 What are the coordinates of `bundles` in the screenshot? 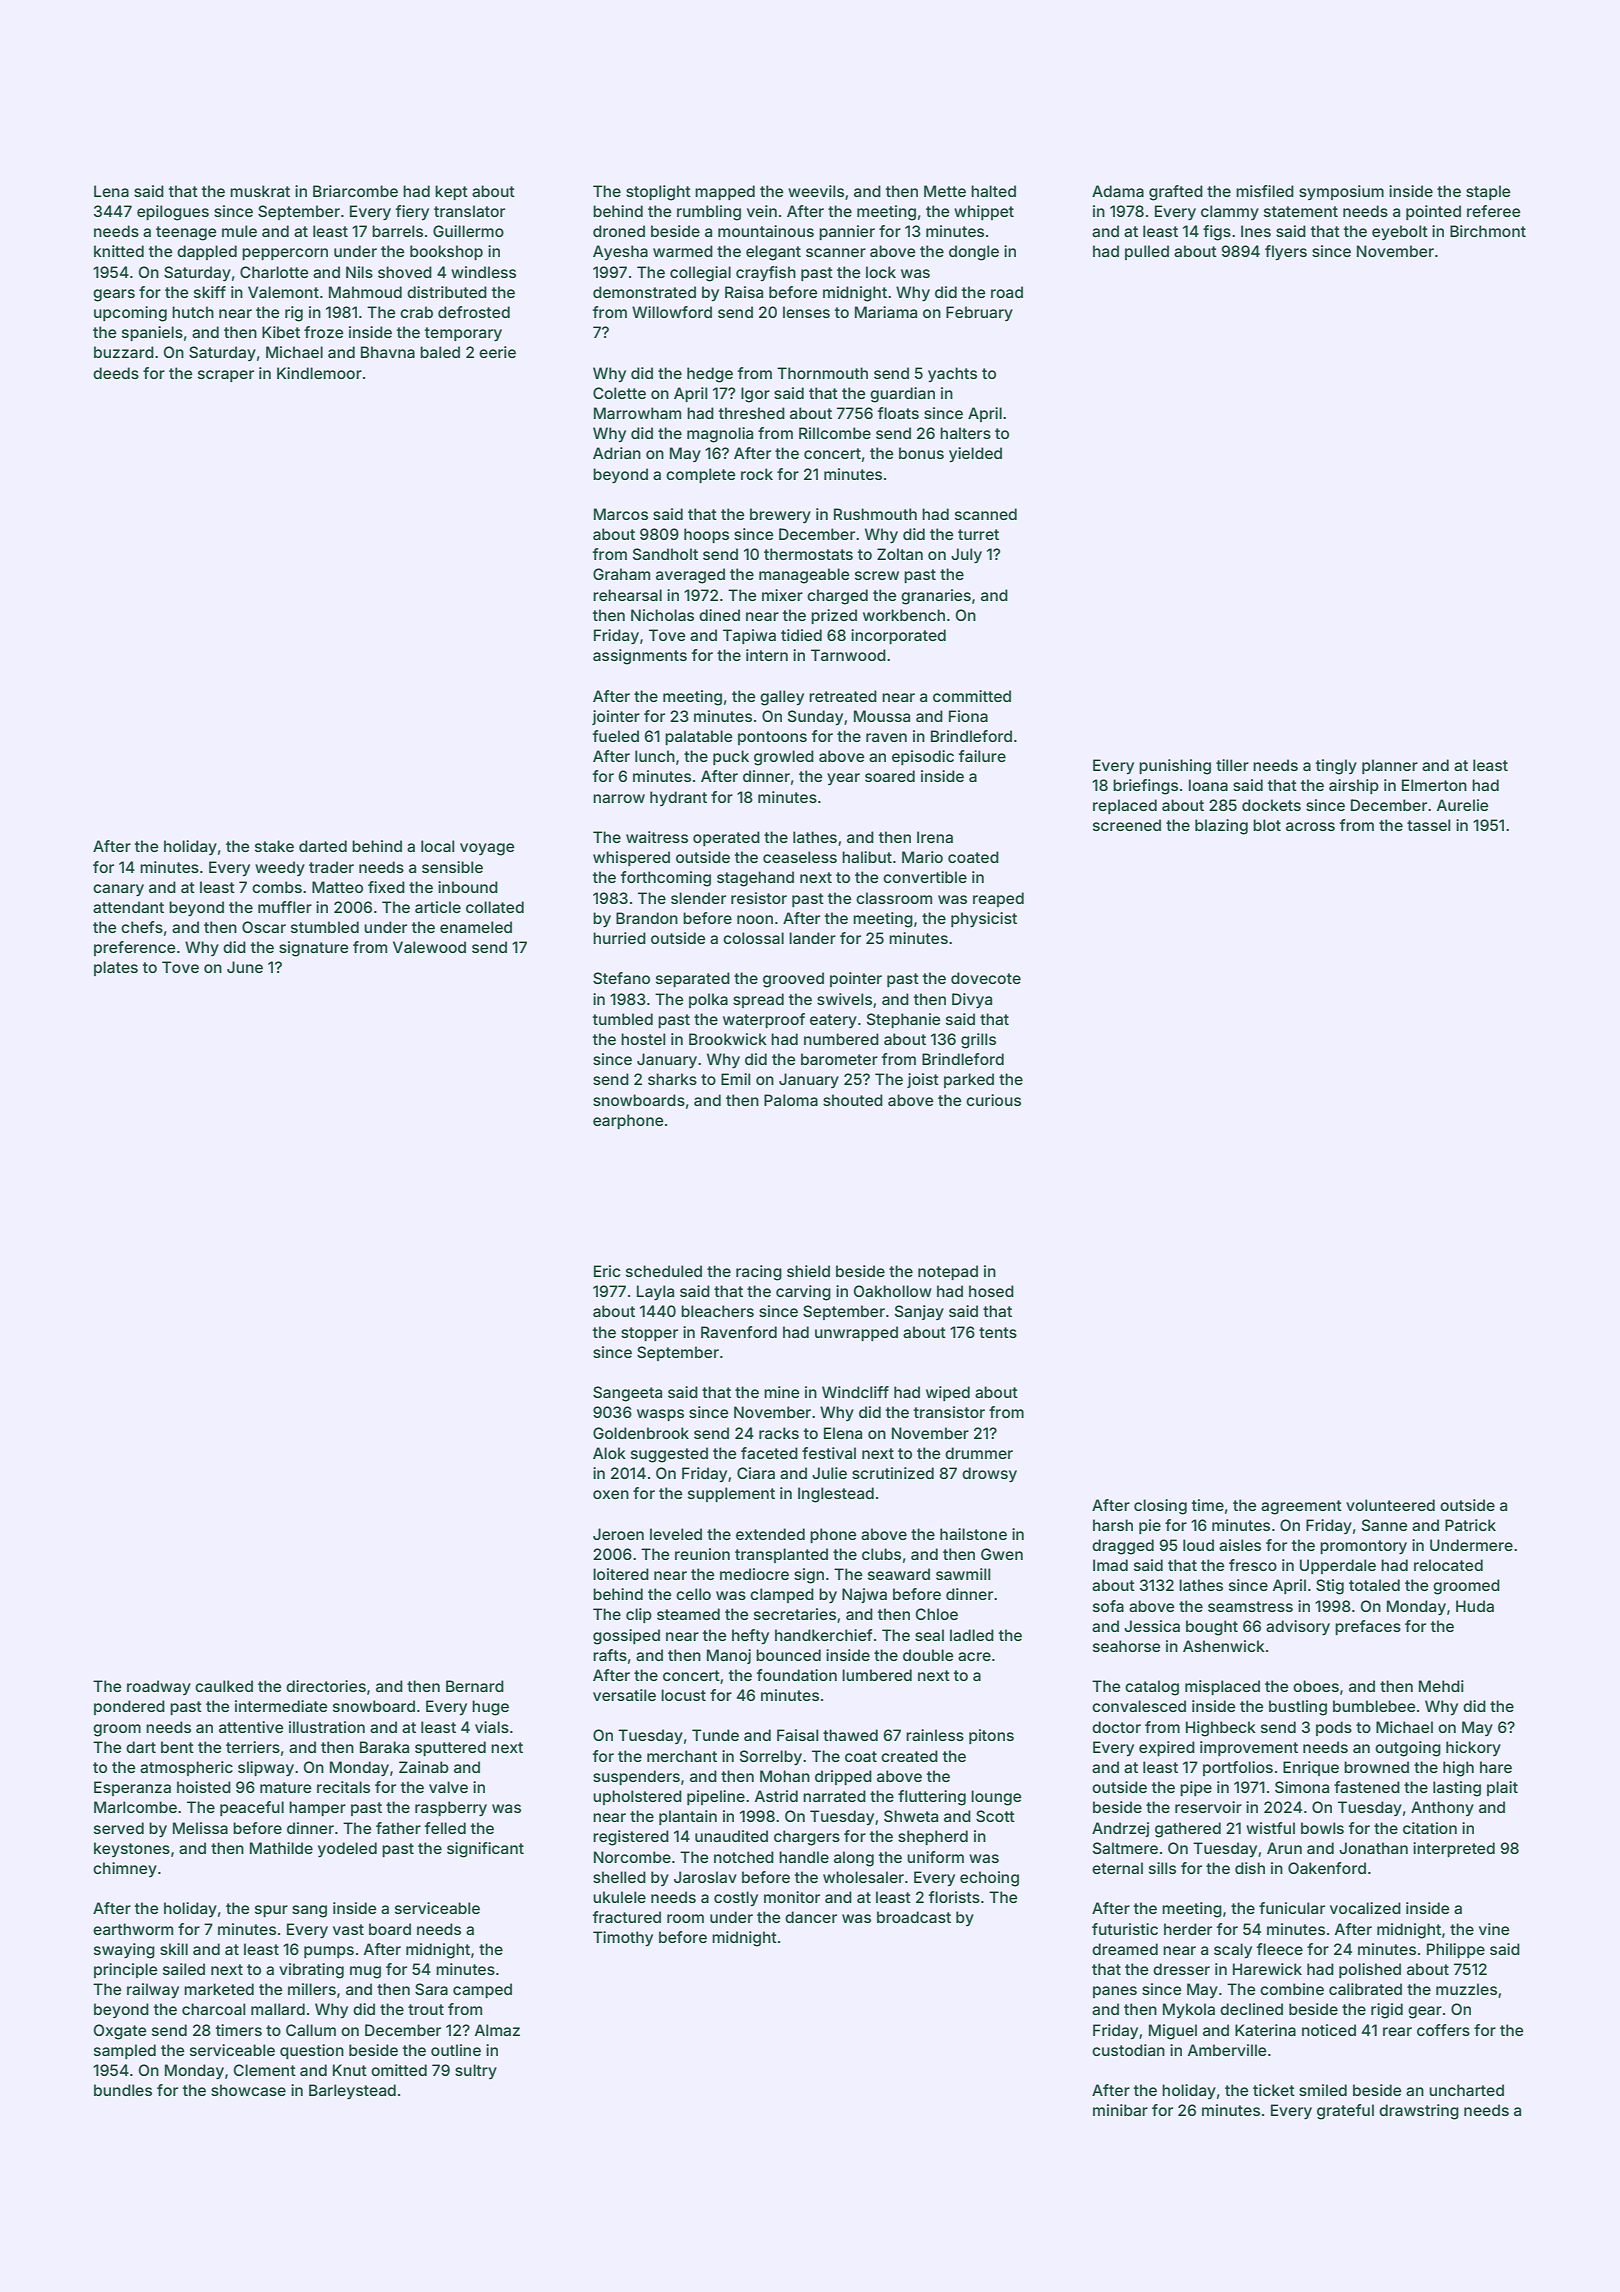 It's located at (123, 2090).
